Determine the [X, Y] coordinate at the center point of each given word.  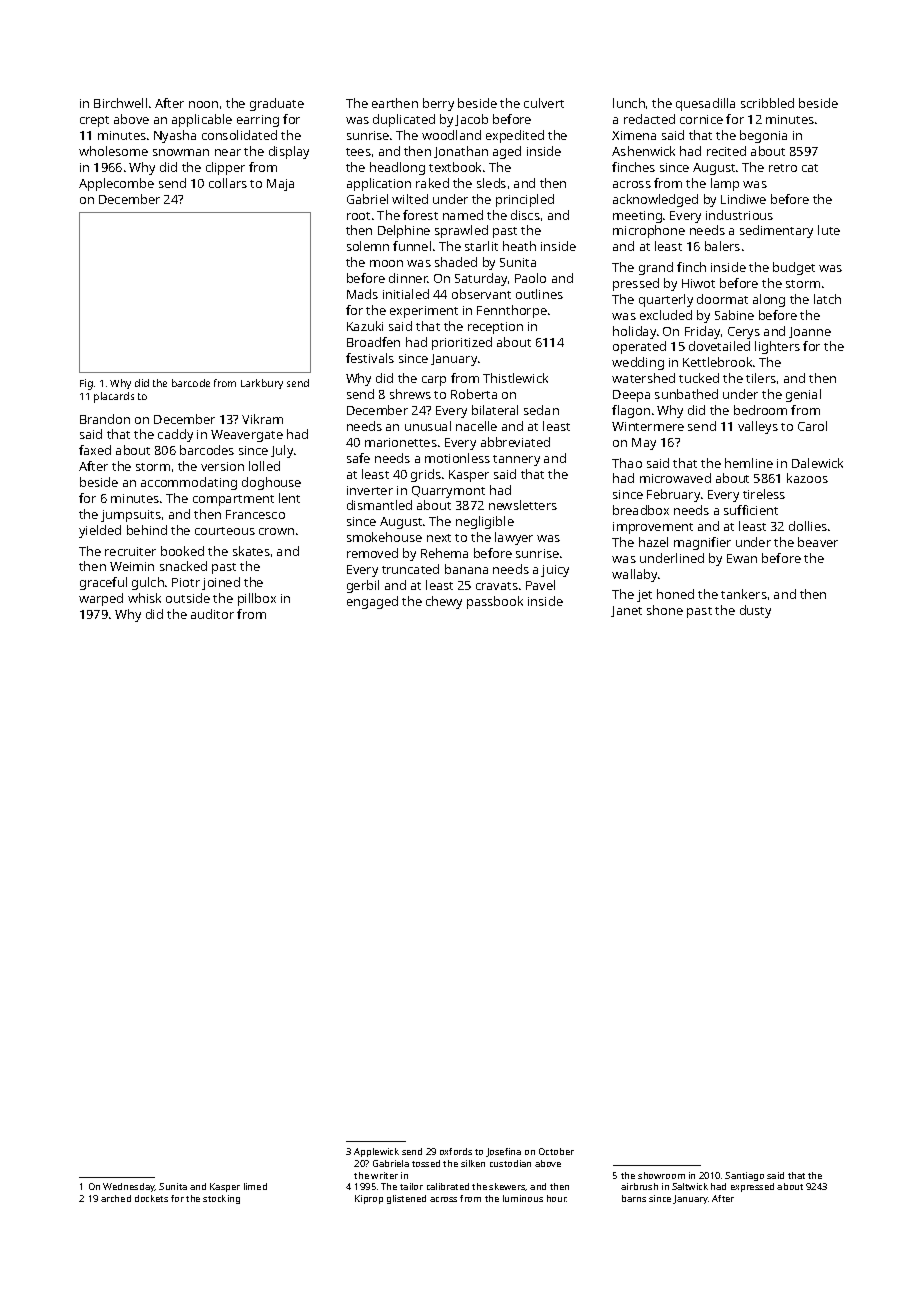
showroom [661, 1175]
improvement [653, 528]
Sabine [734, 315]
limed [255, 1186]
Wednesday [129, 1187]
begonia [763, 136]
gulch [148, 583]
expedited [515, 136]
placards [114, 397]
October [556, 1151]
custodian [510, 1163]
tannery [516, 460]
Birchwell [120, 103]
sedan [541, 410]
